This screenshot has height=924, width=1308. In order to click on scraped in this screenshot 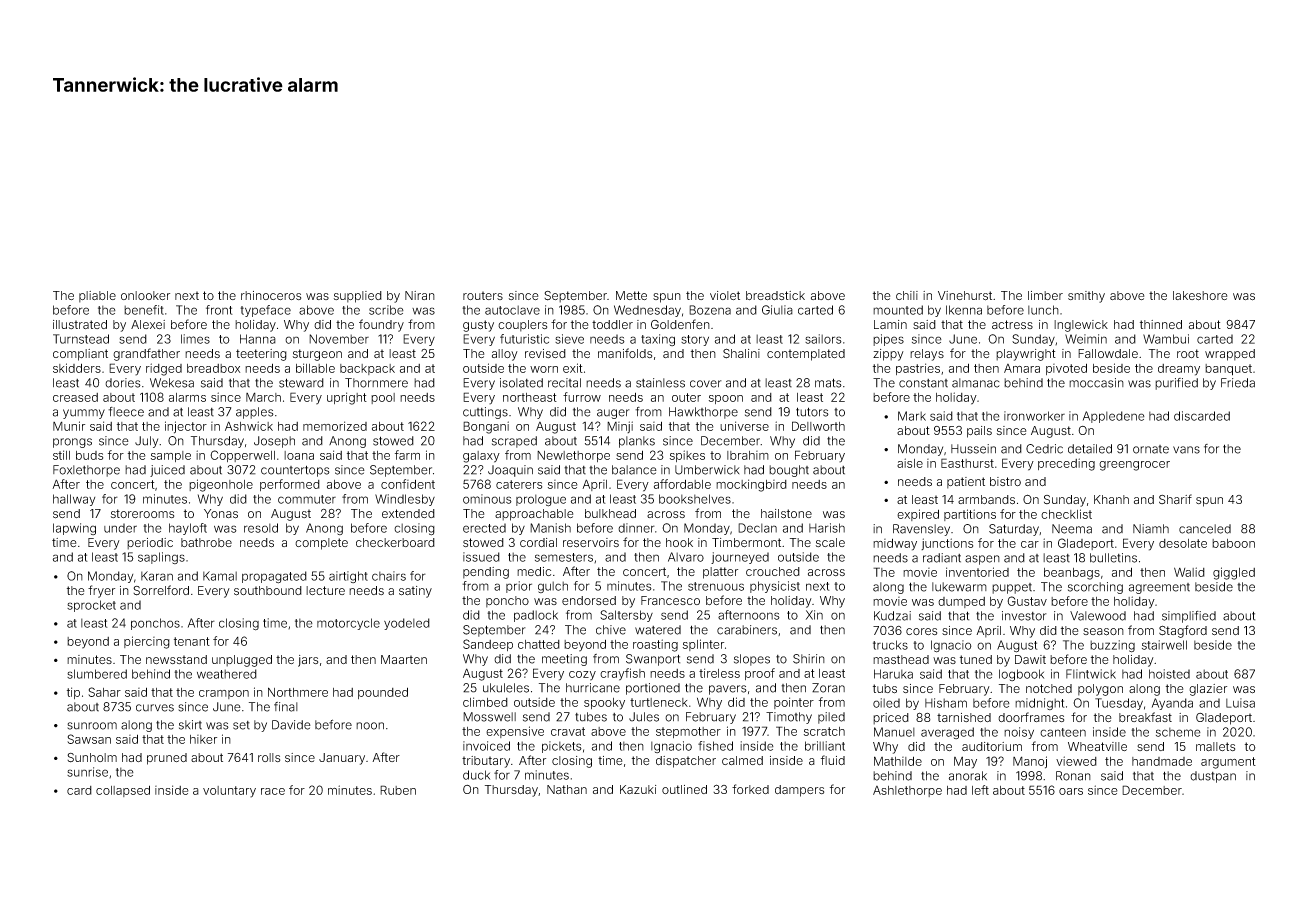, I will do `click(514, 442)`.
